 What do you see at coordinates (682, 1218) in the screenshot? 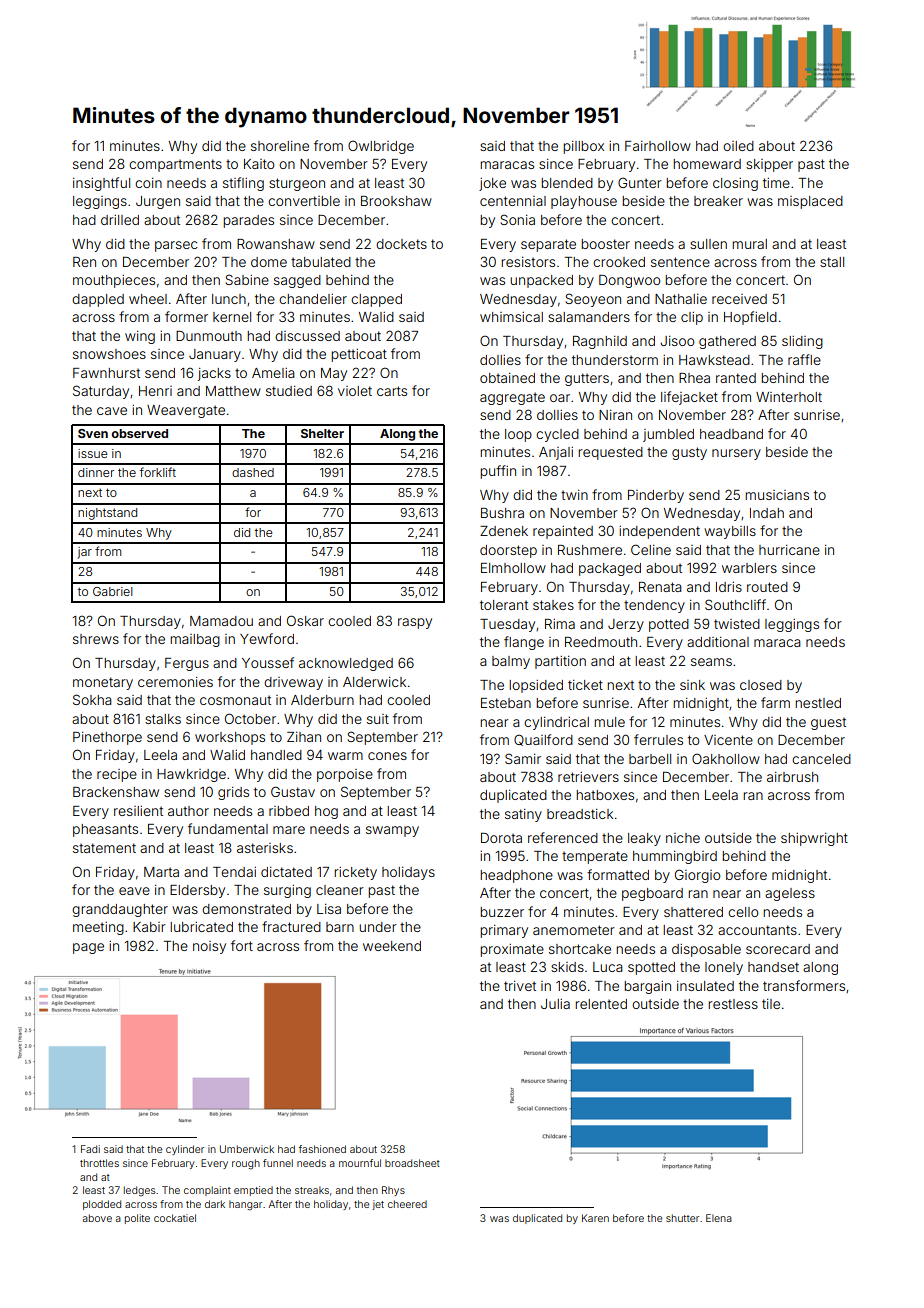
I see `shutter` at bounding box center [682, 1218].
